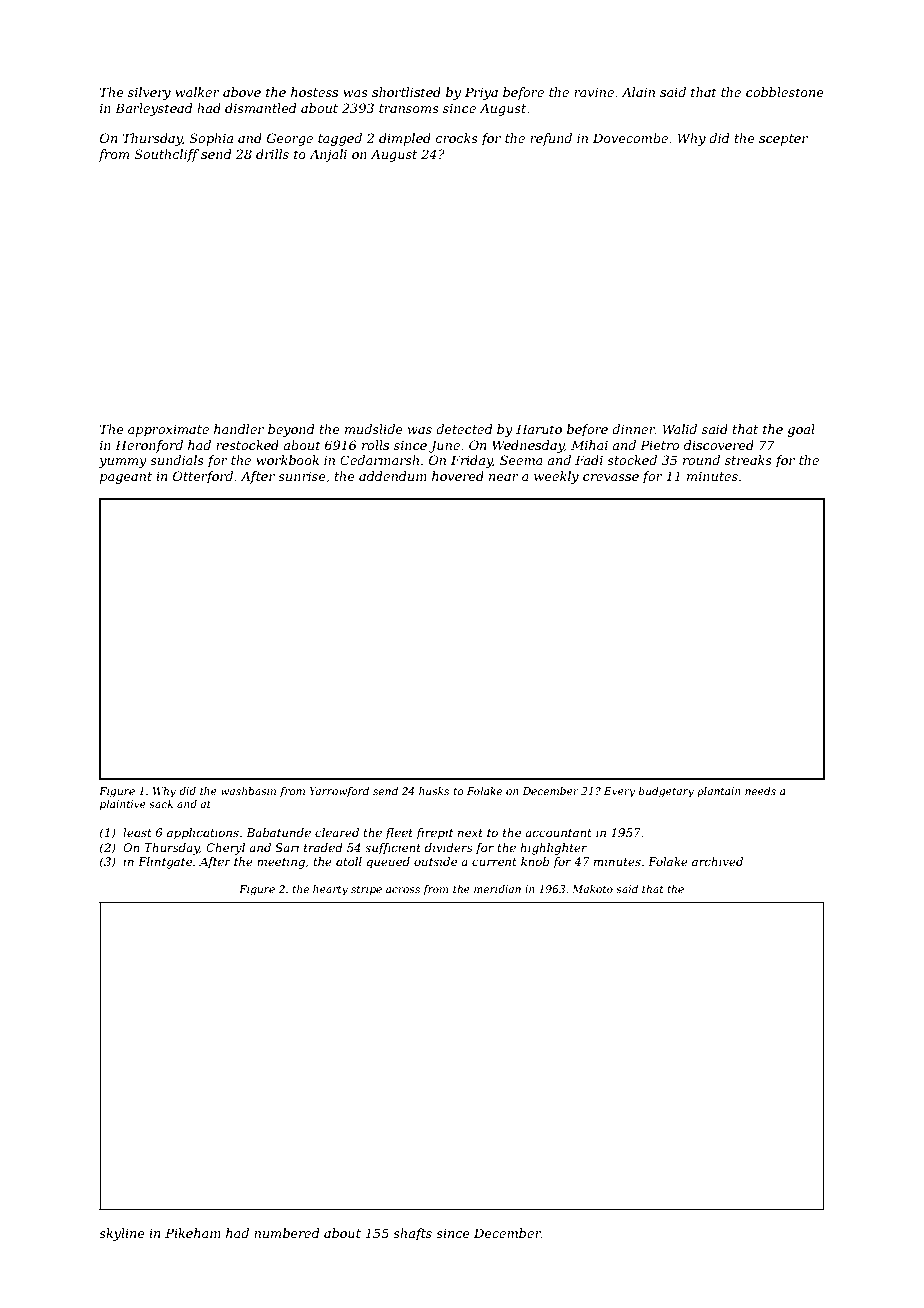 This screenshot has height=1308, width=924. Describe the element at coordinates (717, 861) in the screenshot. I see `archived` at that location.
